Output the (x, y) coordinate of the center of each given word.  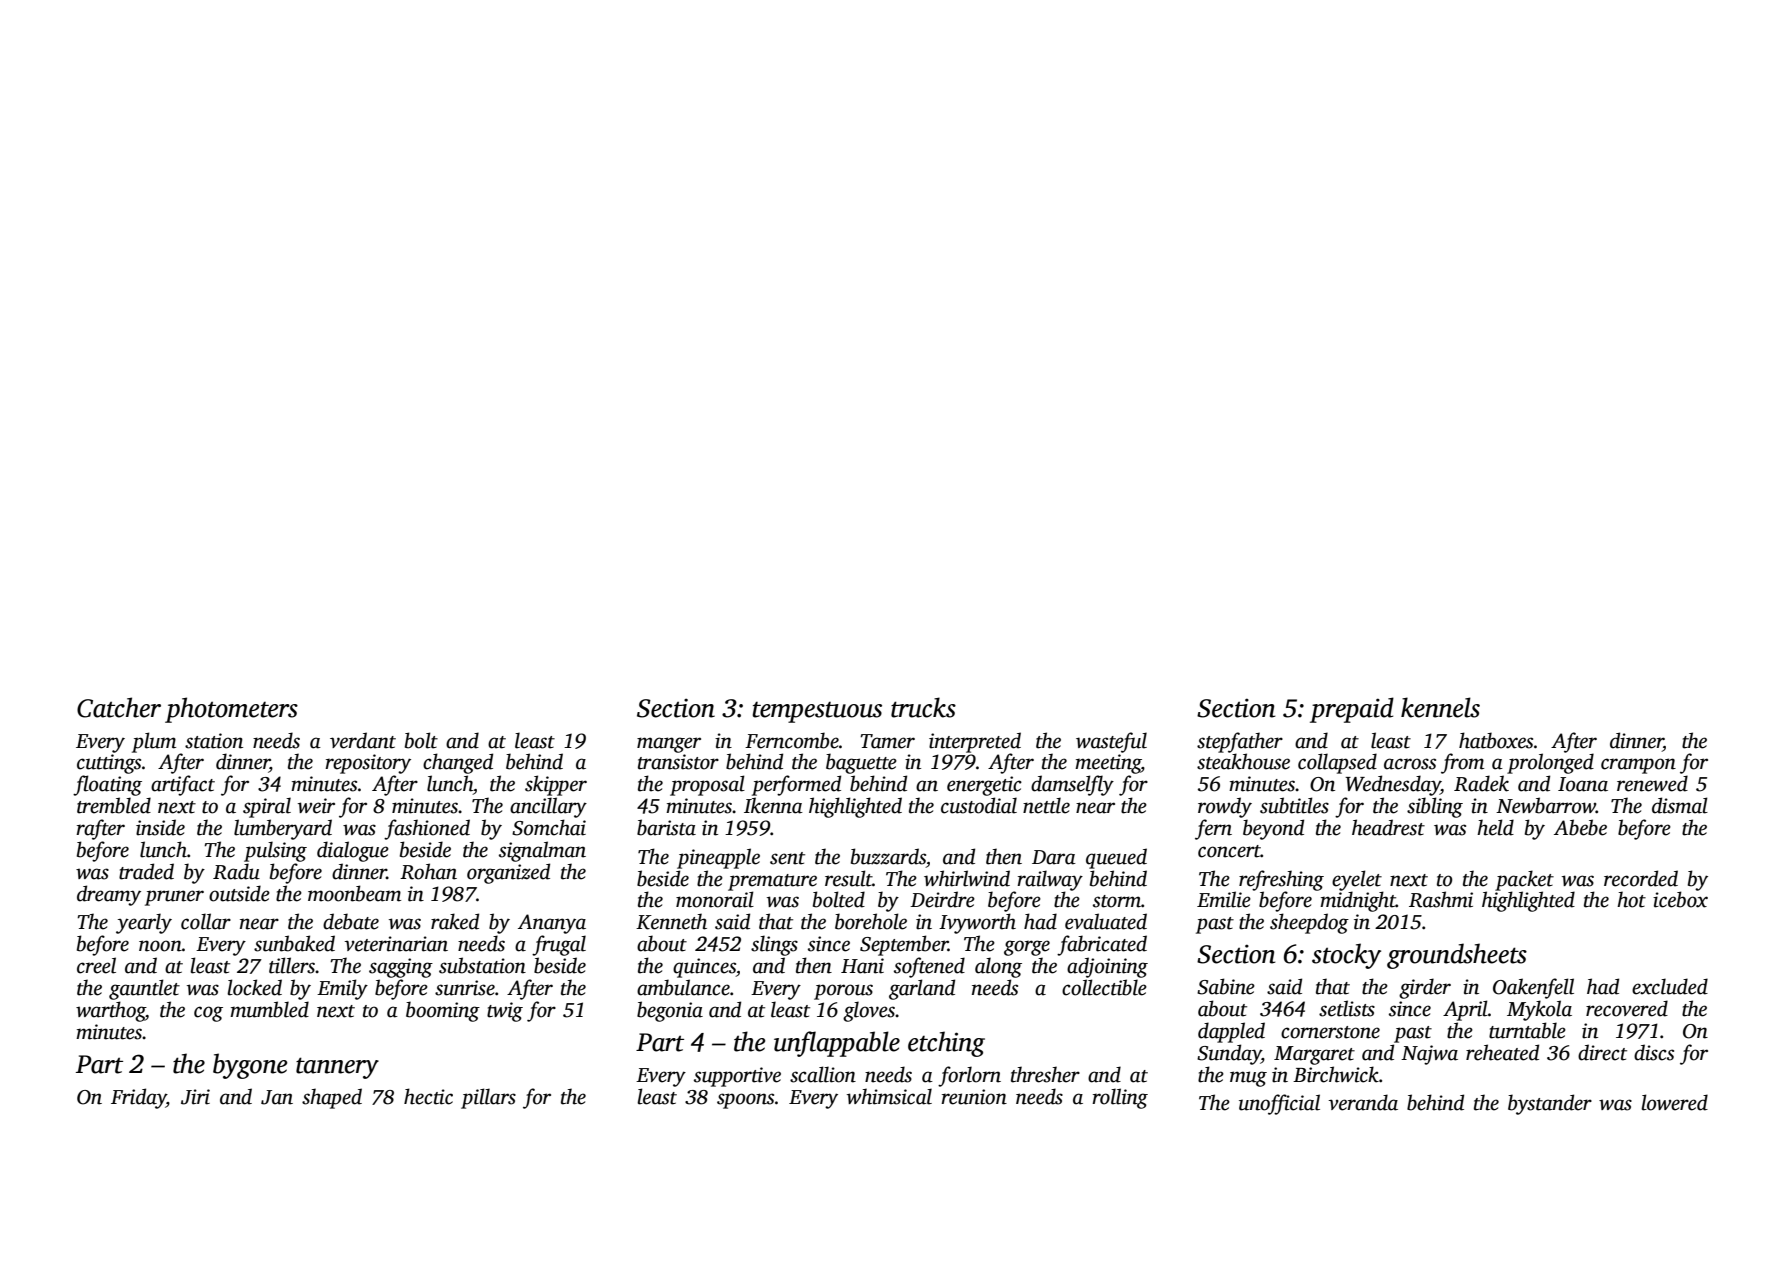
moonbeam (354, 893)
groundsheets (1457, 956)
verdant (363, 740)
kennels (1440, 707)
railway (1050, 880)
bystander (1550, 1104)
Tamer (887, 741)
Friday (138, 1098)
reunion (974, 1097)
